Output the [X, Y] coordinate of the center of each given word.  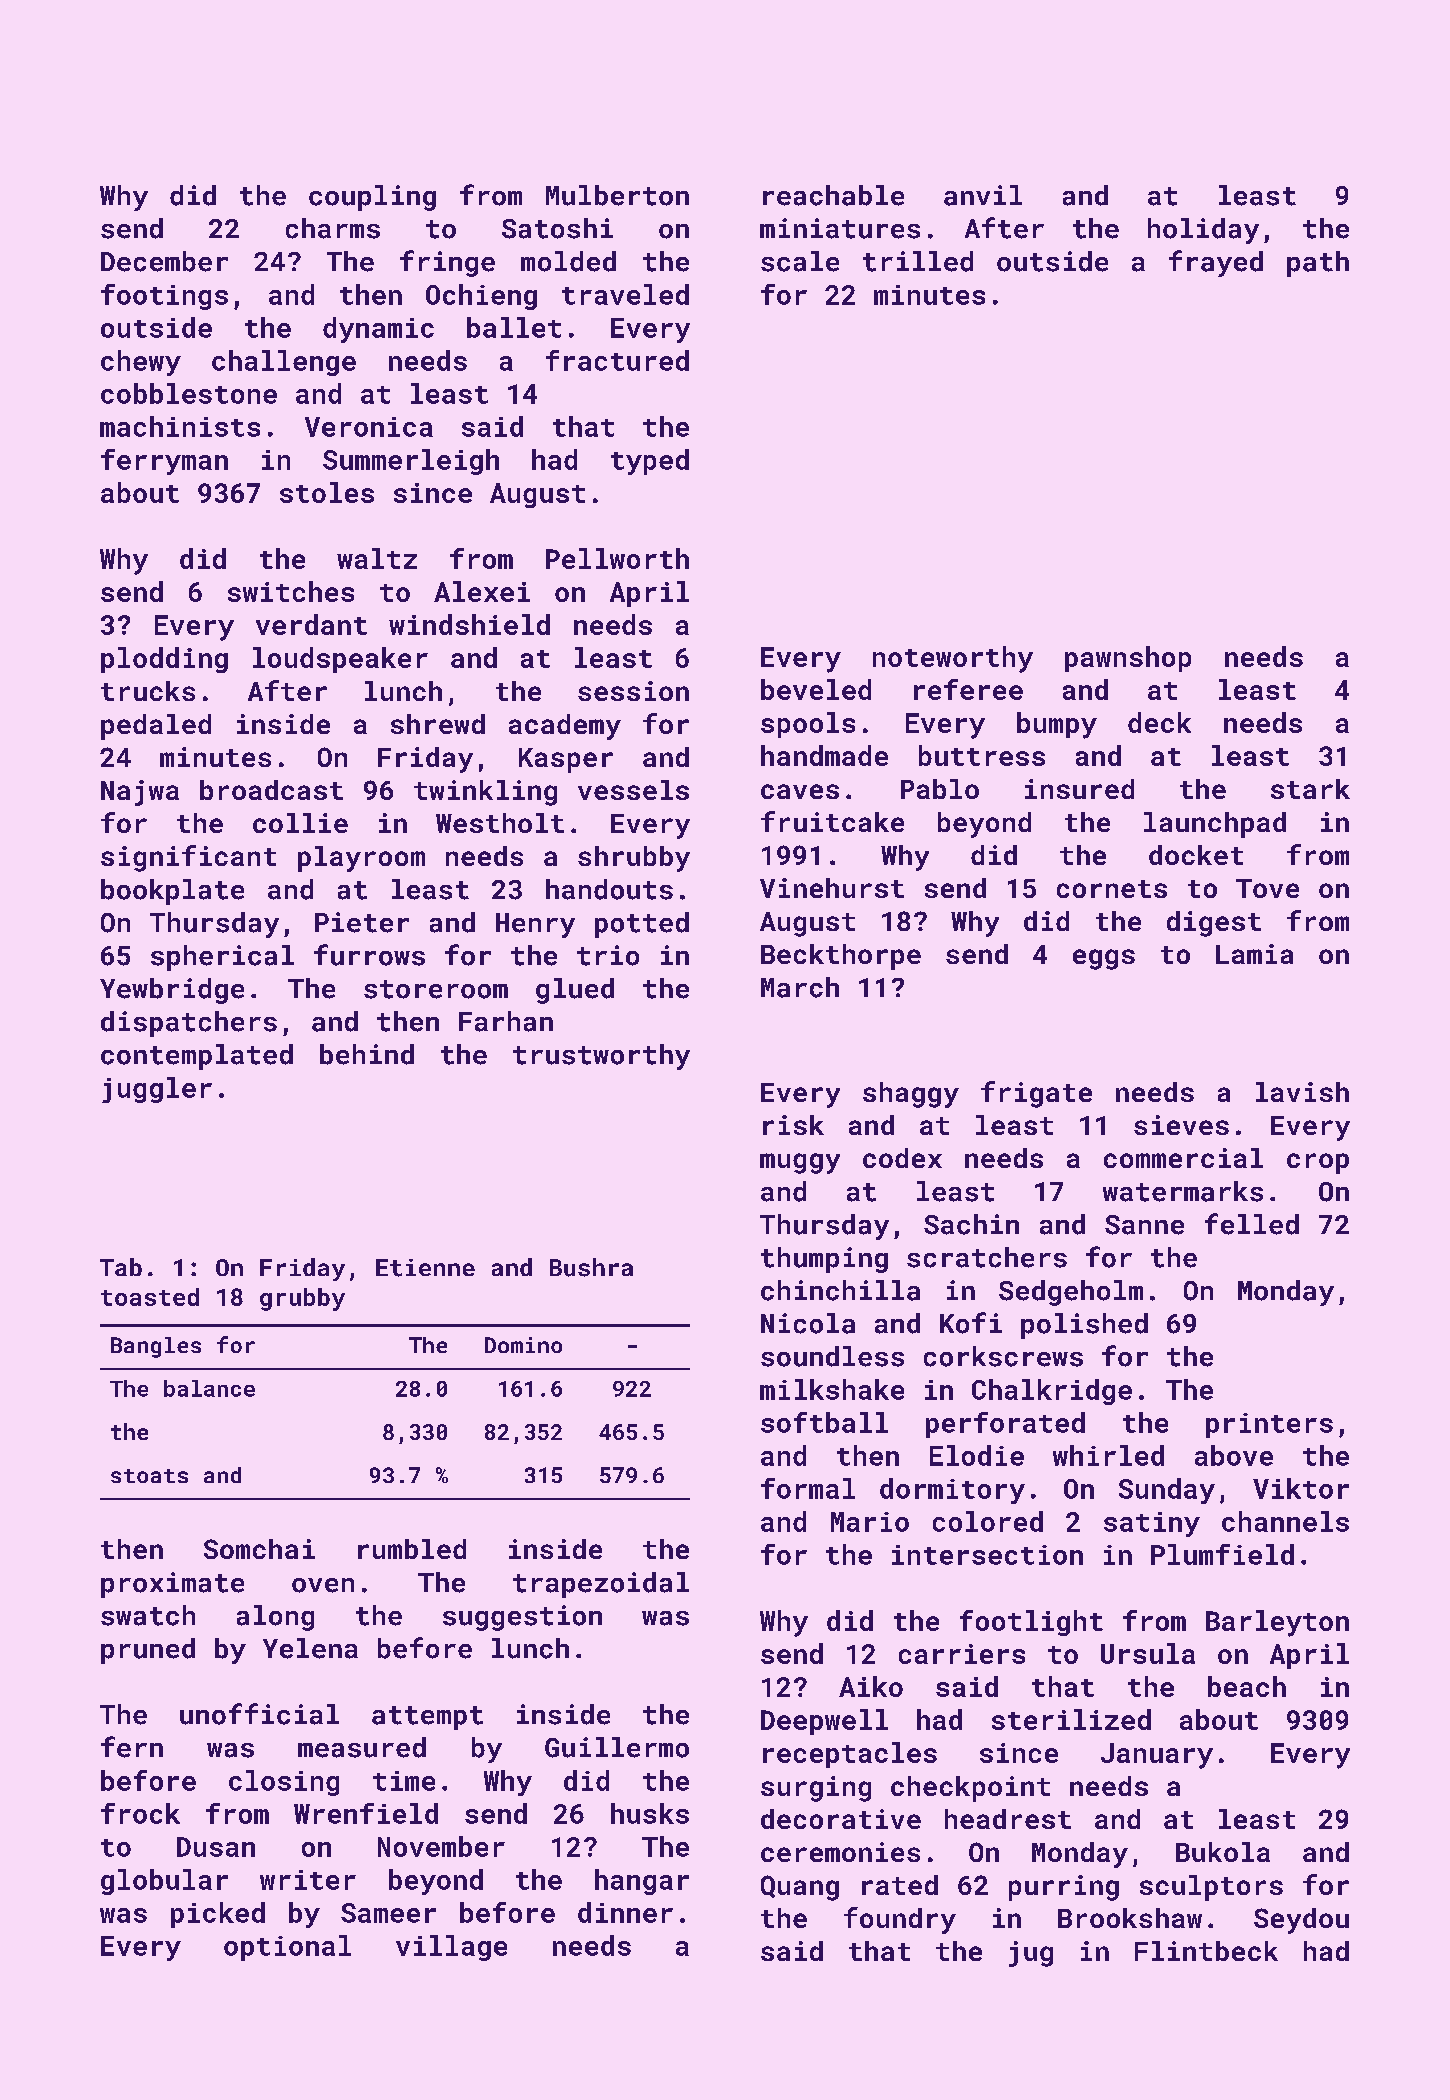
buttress [982, 755]
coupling [372, 198]
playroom [361, 859]
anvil [983, 195]
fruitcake [832, 821]
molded [568, 261]
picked [218, 1915]
